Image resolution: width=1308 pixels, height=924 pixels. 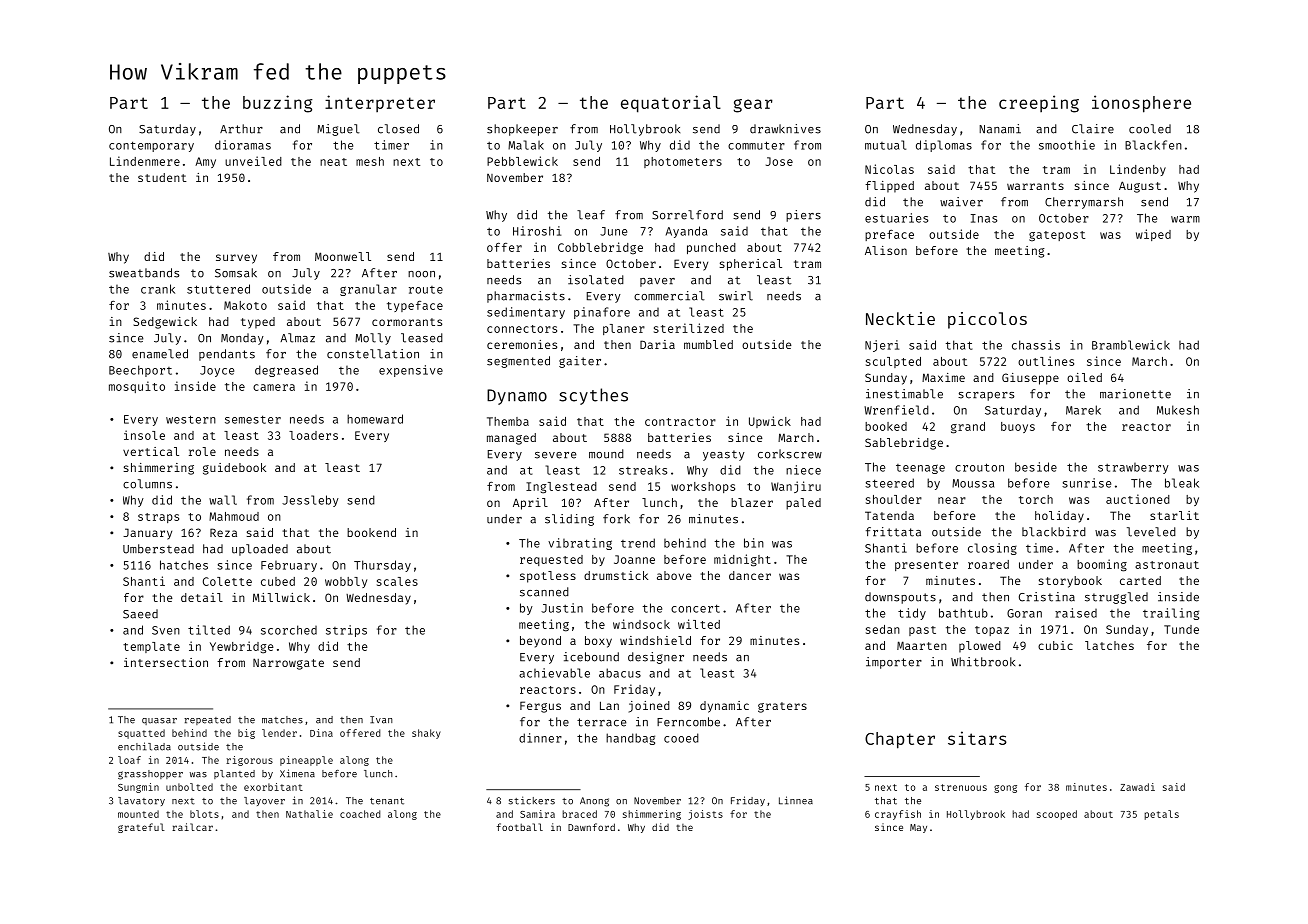 I want to click on strawberry, so click(x=1133, y=468).
